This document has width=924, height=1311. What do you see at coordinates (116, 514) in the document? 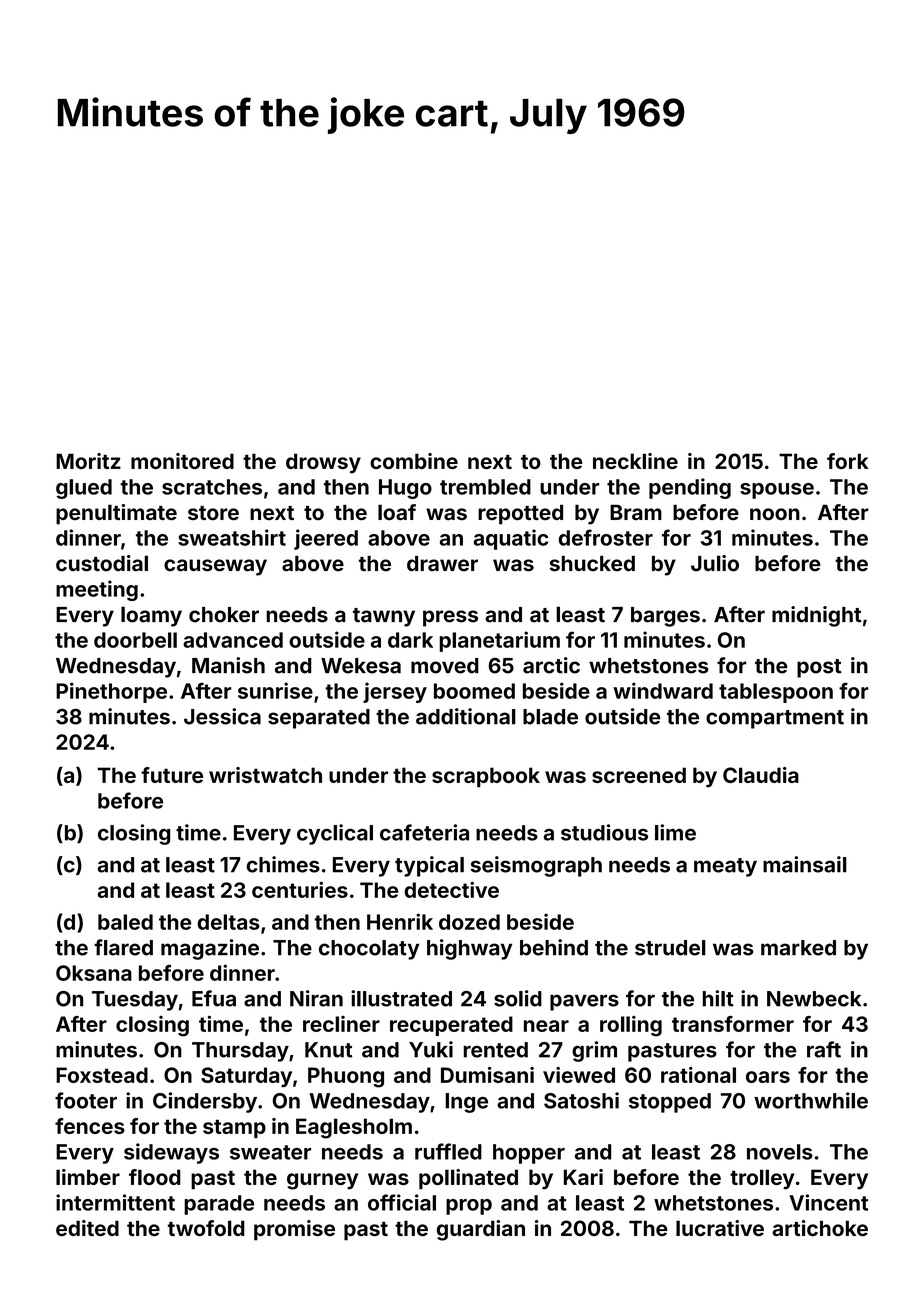
I see `penultimate` at bounding box center [116, 514].
